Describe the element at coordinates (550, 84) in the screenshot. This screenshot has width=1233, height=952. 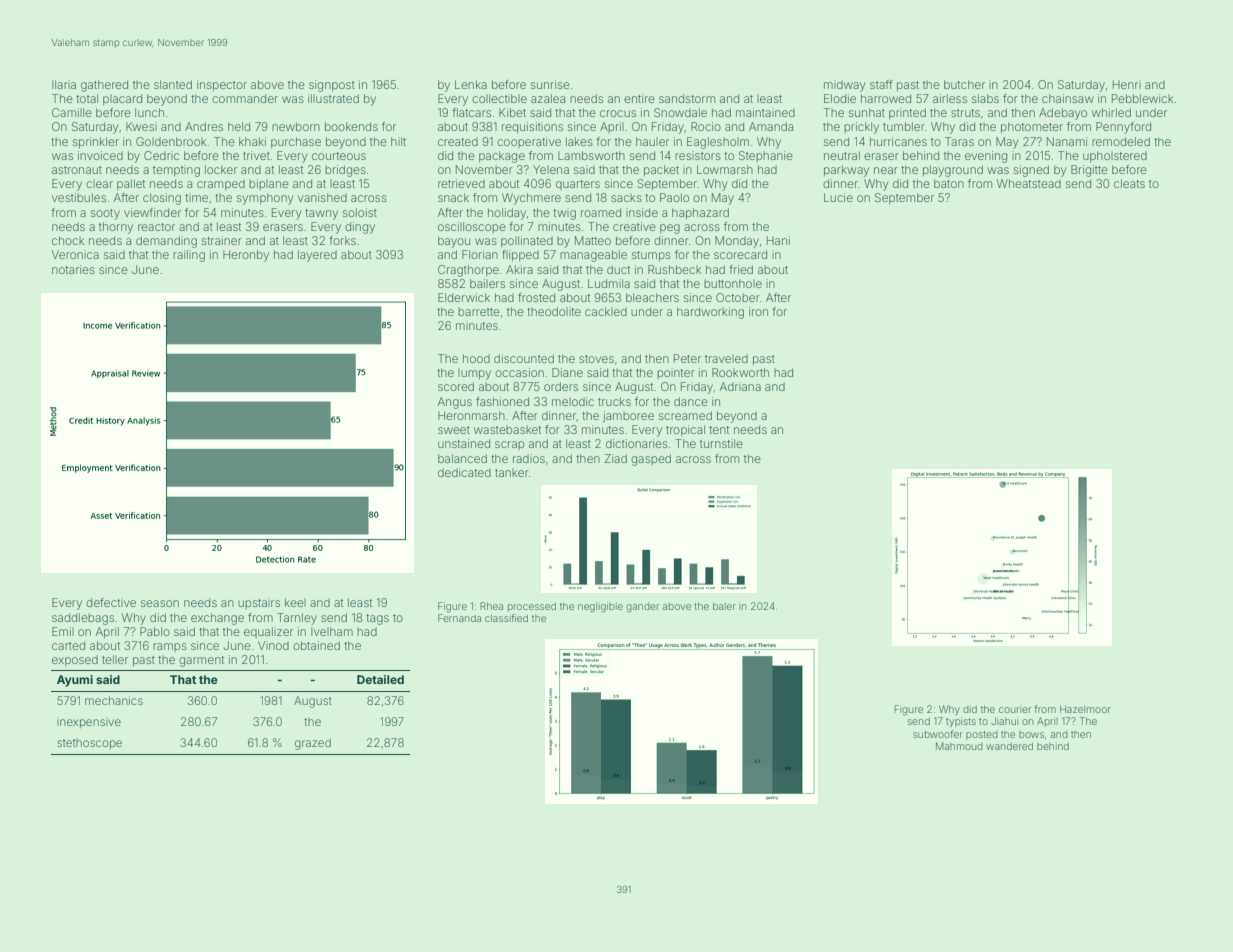
I see `sunrise` at that location.
